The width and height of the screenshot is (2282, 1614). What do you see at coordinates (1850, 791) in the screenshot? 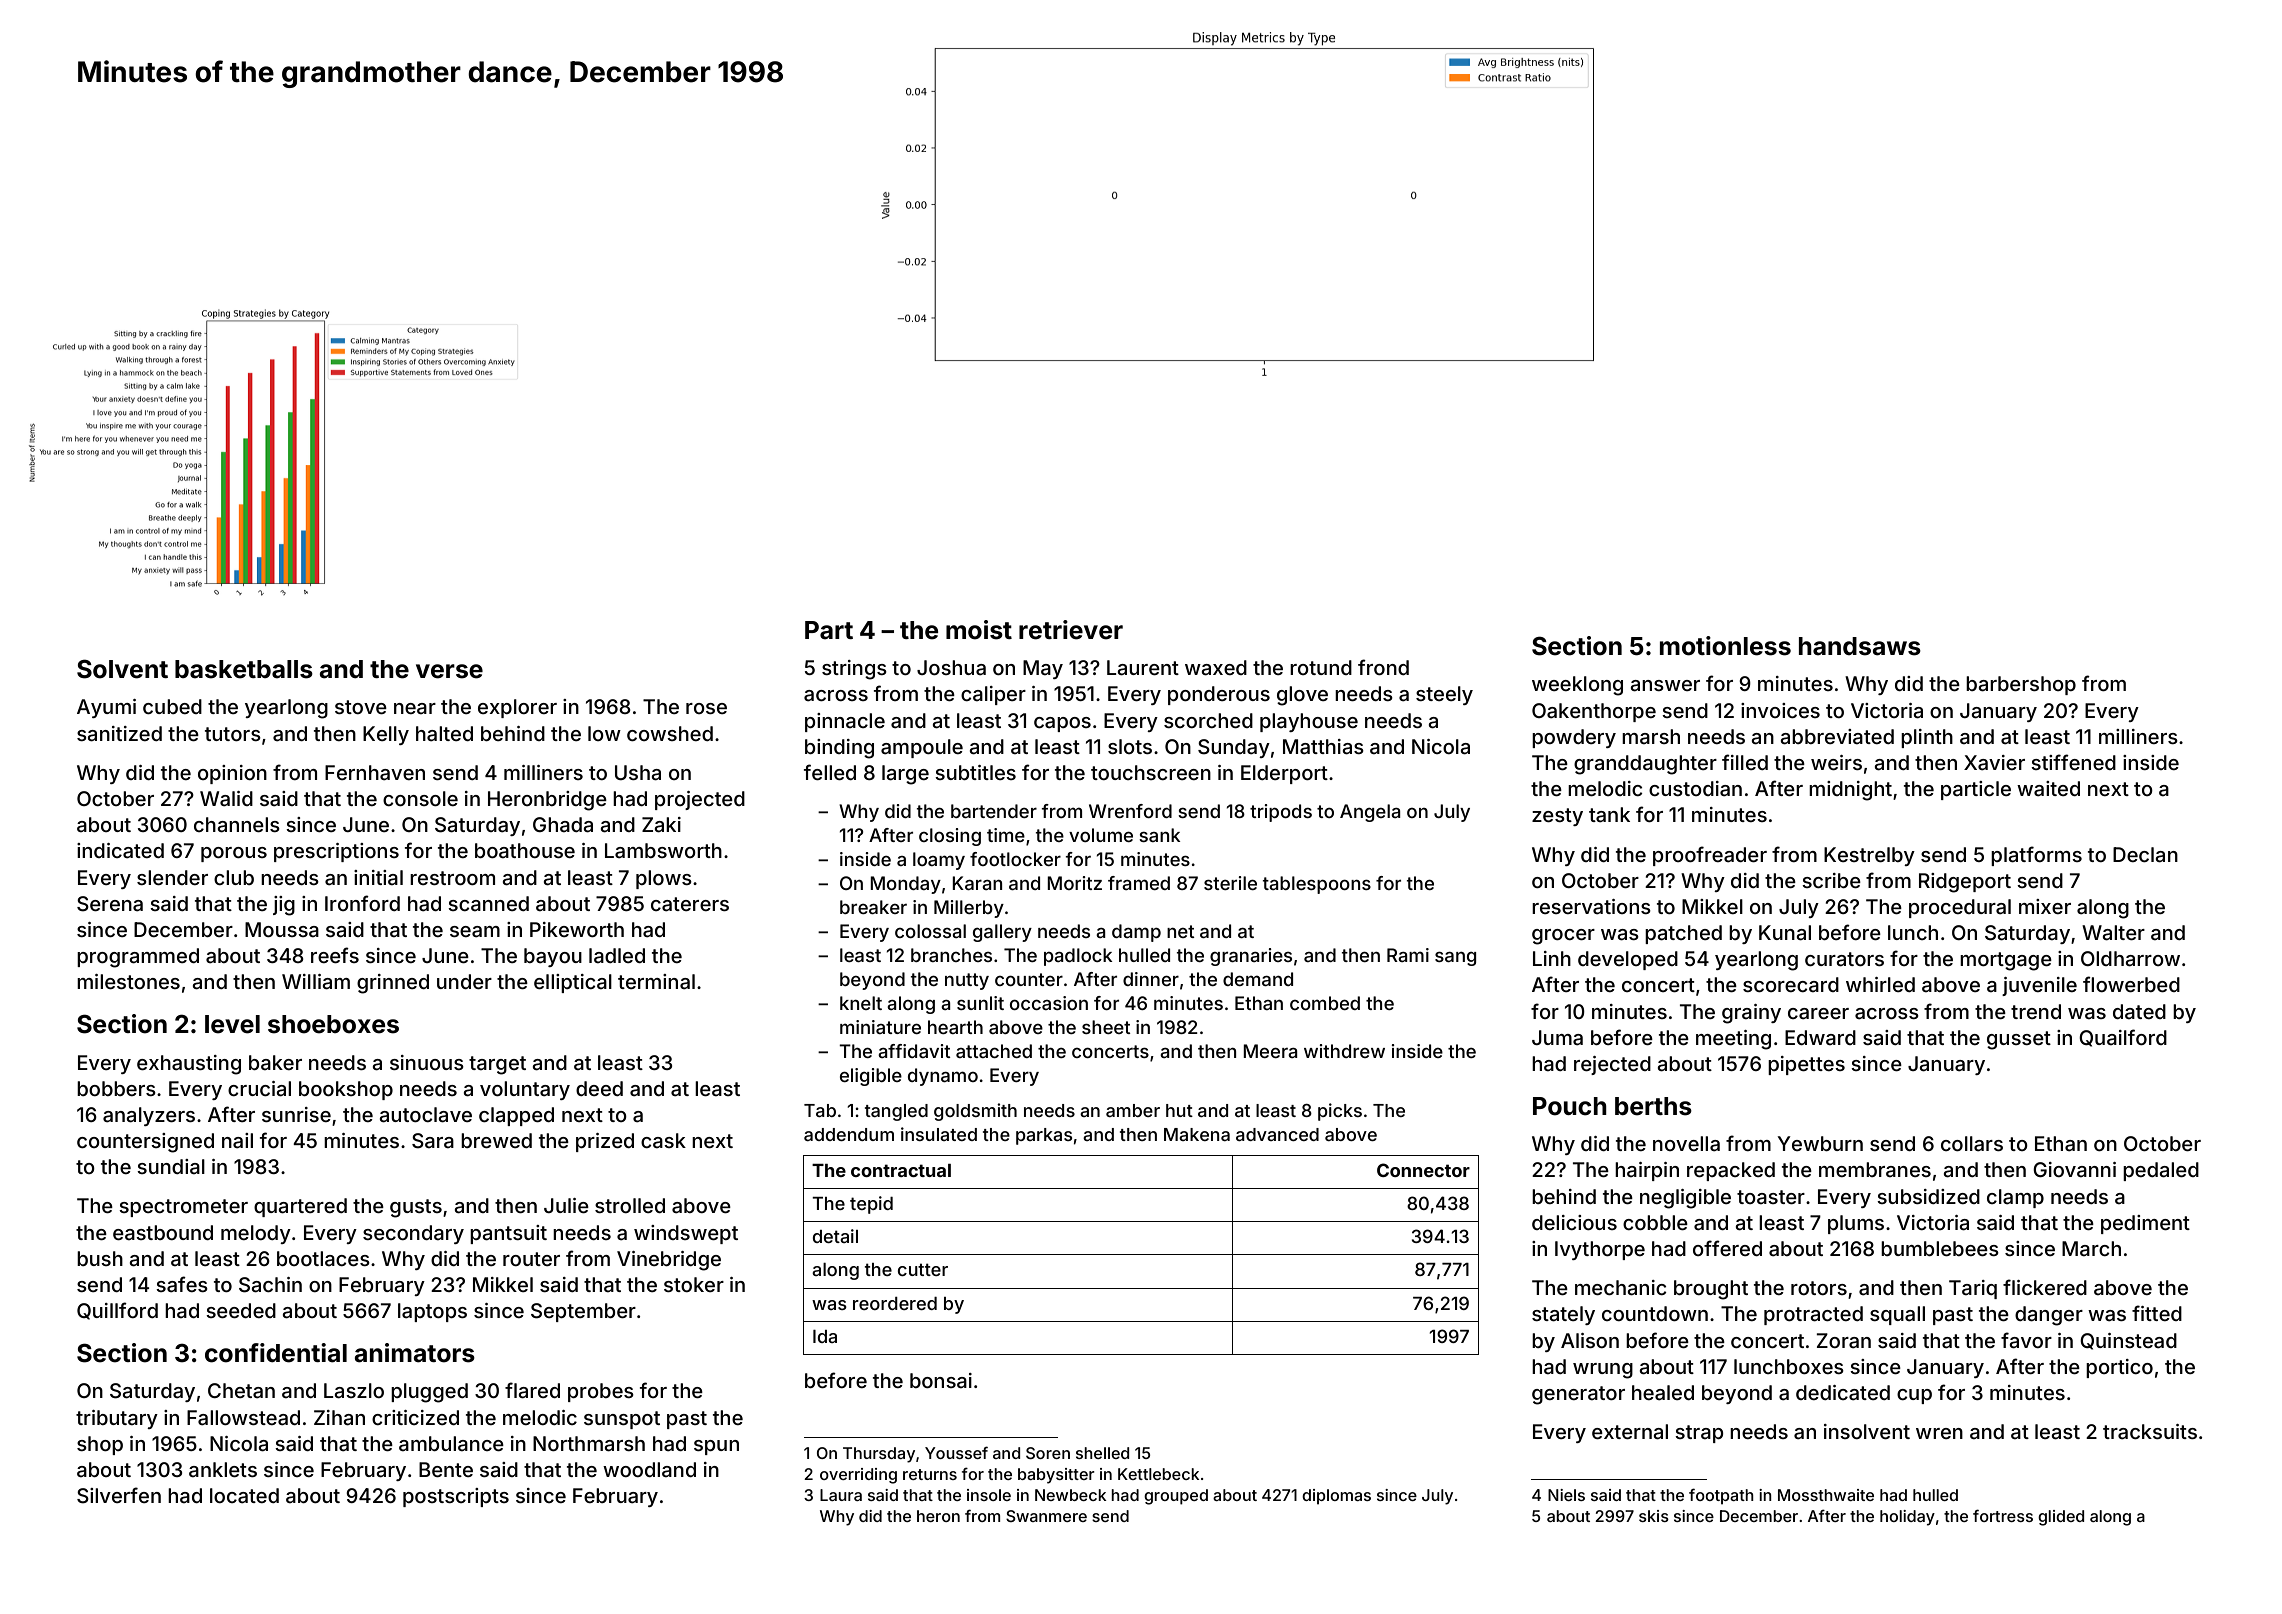
I see `midnight` at bounding box center [1850, 791].
